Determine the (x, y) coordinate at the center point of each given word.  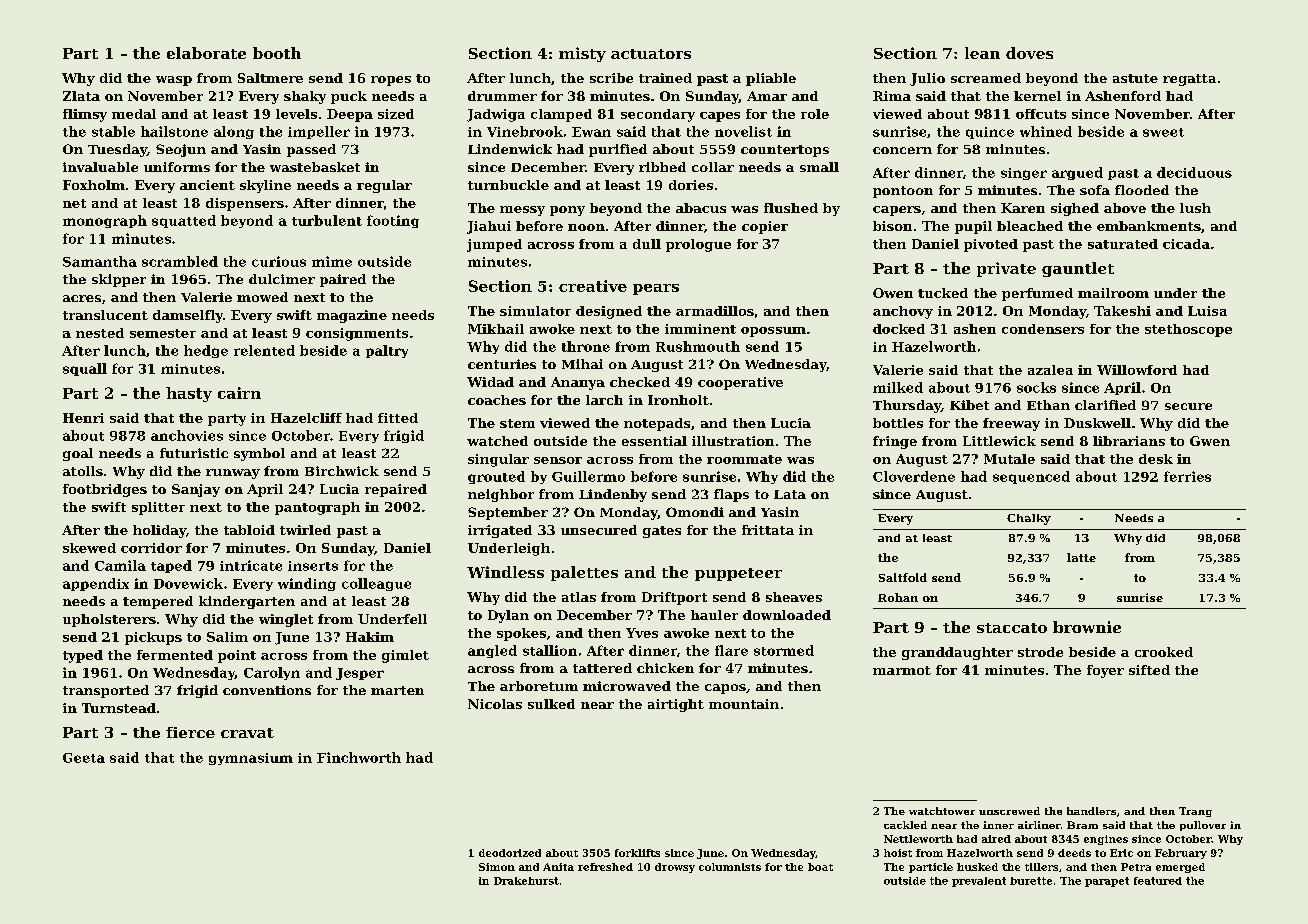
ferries (1187, 476)
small (819, 167)
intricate (251, 565)
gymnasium (251, 759)
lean (982, 53)
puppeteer (738, 574)
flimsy (85, 115)
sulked (551, 704)
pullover (1203, 826)
